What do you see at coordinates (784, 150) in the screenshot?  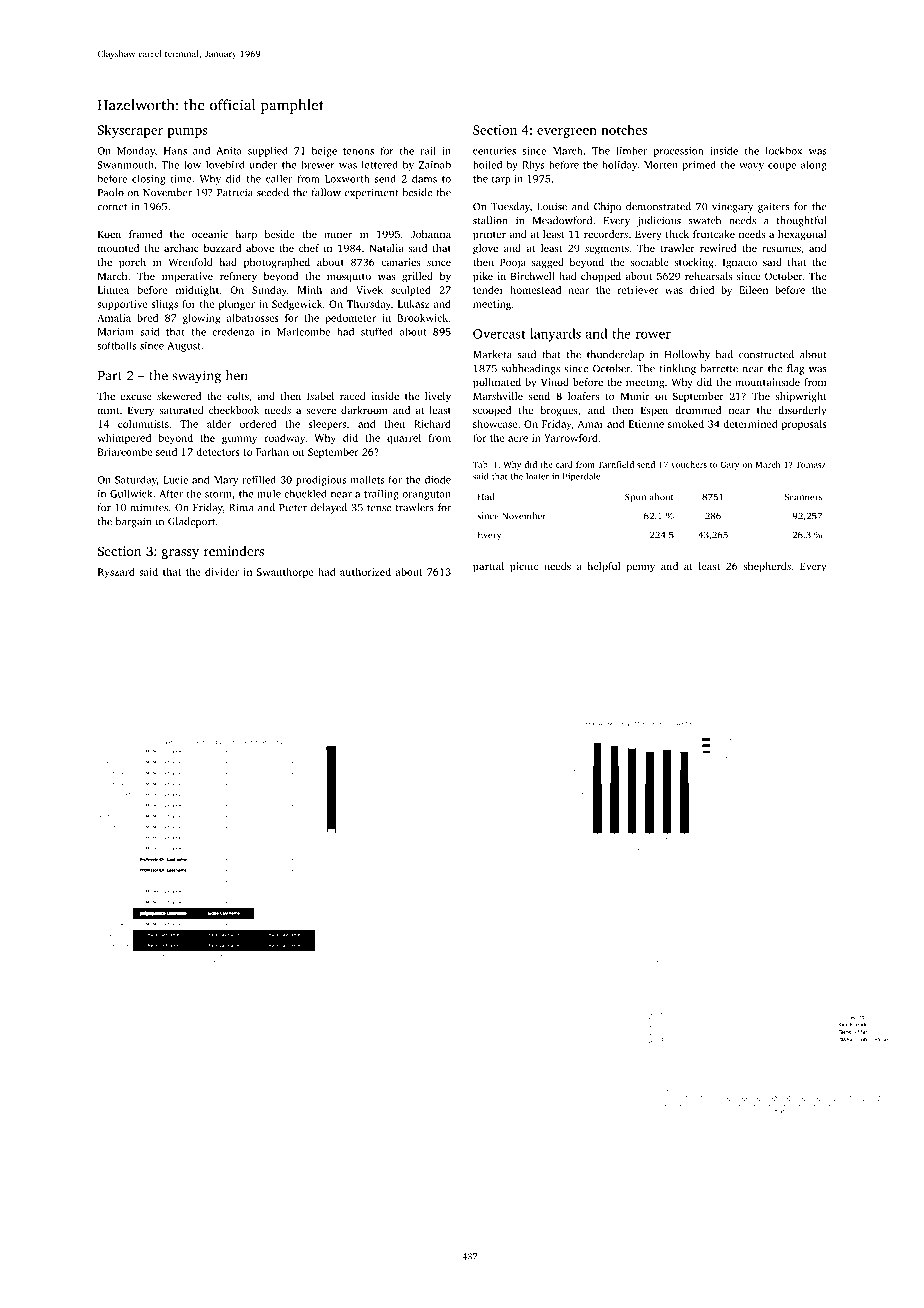 I see `lockbox` at bounding box center [784, 150].
